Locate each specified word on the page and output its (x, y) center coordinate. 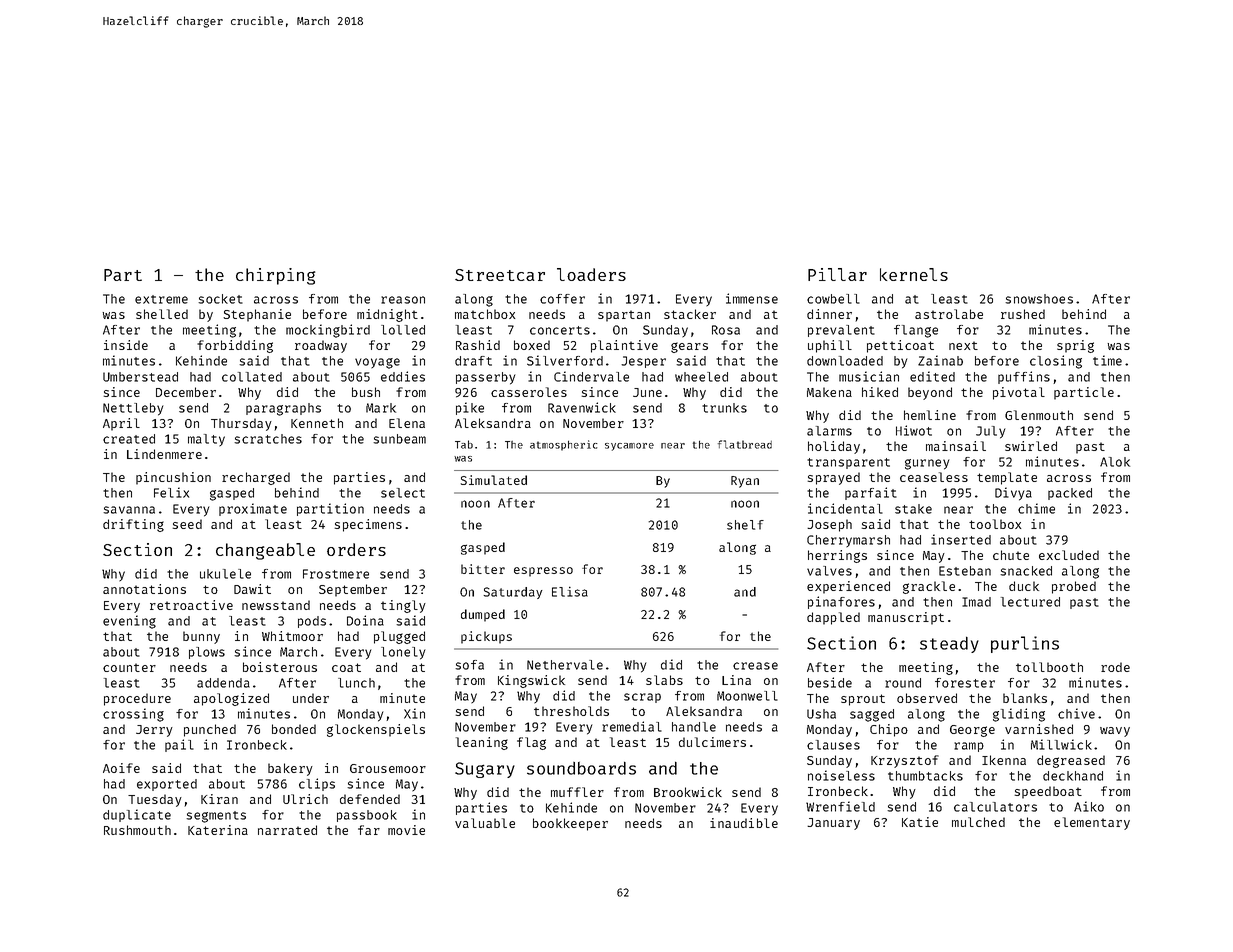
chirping (275, 276)
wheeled (701, 377)
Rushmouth (137, 830)
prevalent (841, 331)
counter (129, 667)
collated (252, 377)
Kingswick (531, 681)
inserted (961, 539)
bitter (483, 569)
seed (187, 524)
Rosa (726, 330)
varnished (1039, 729)
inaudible (744, 823)
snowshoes (1039, 299)
